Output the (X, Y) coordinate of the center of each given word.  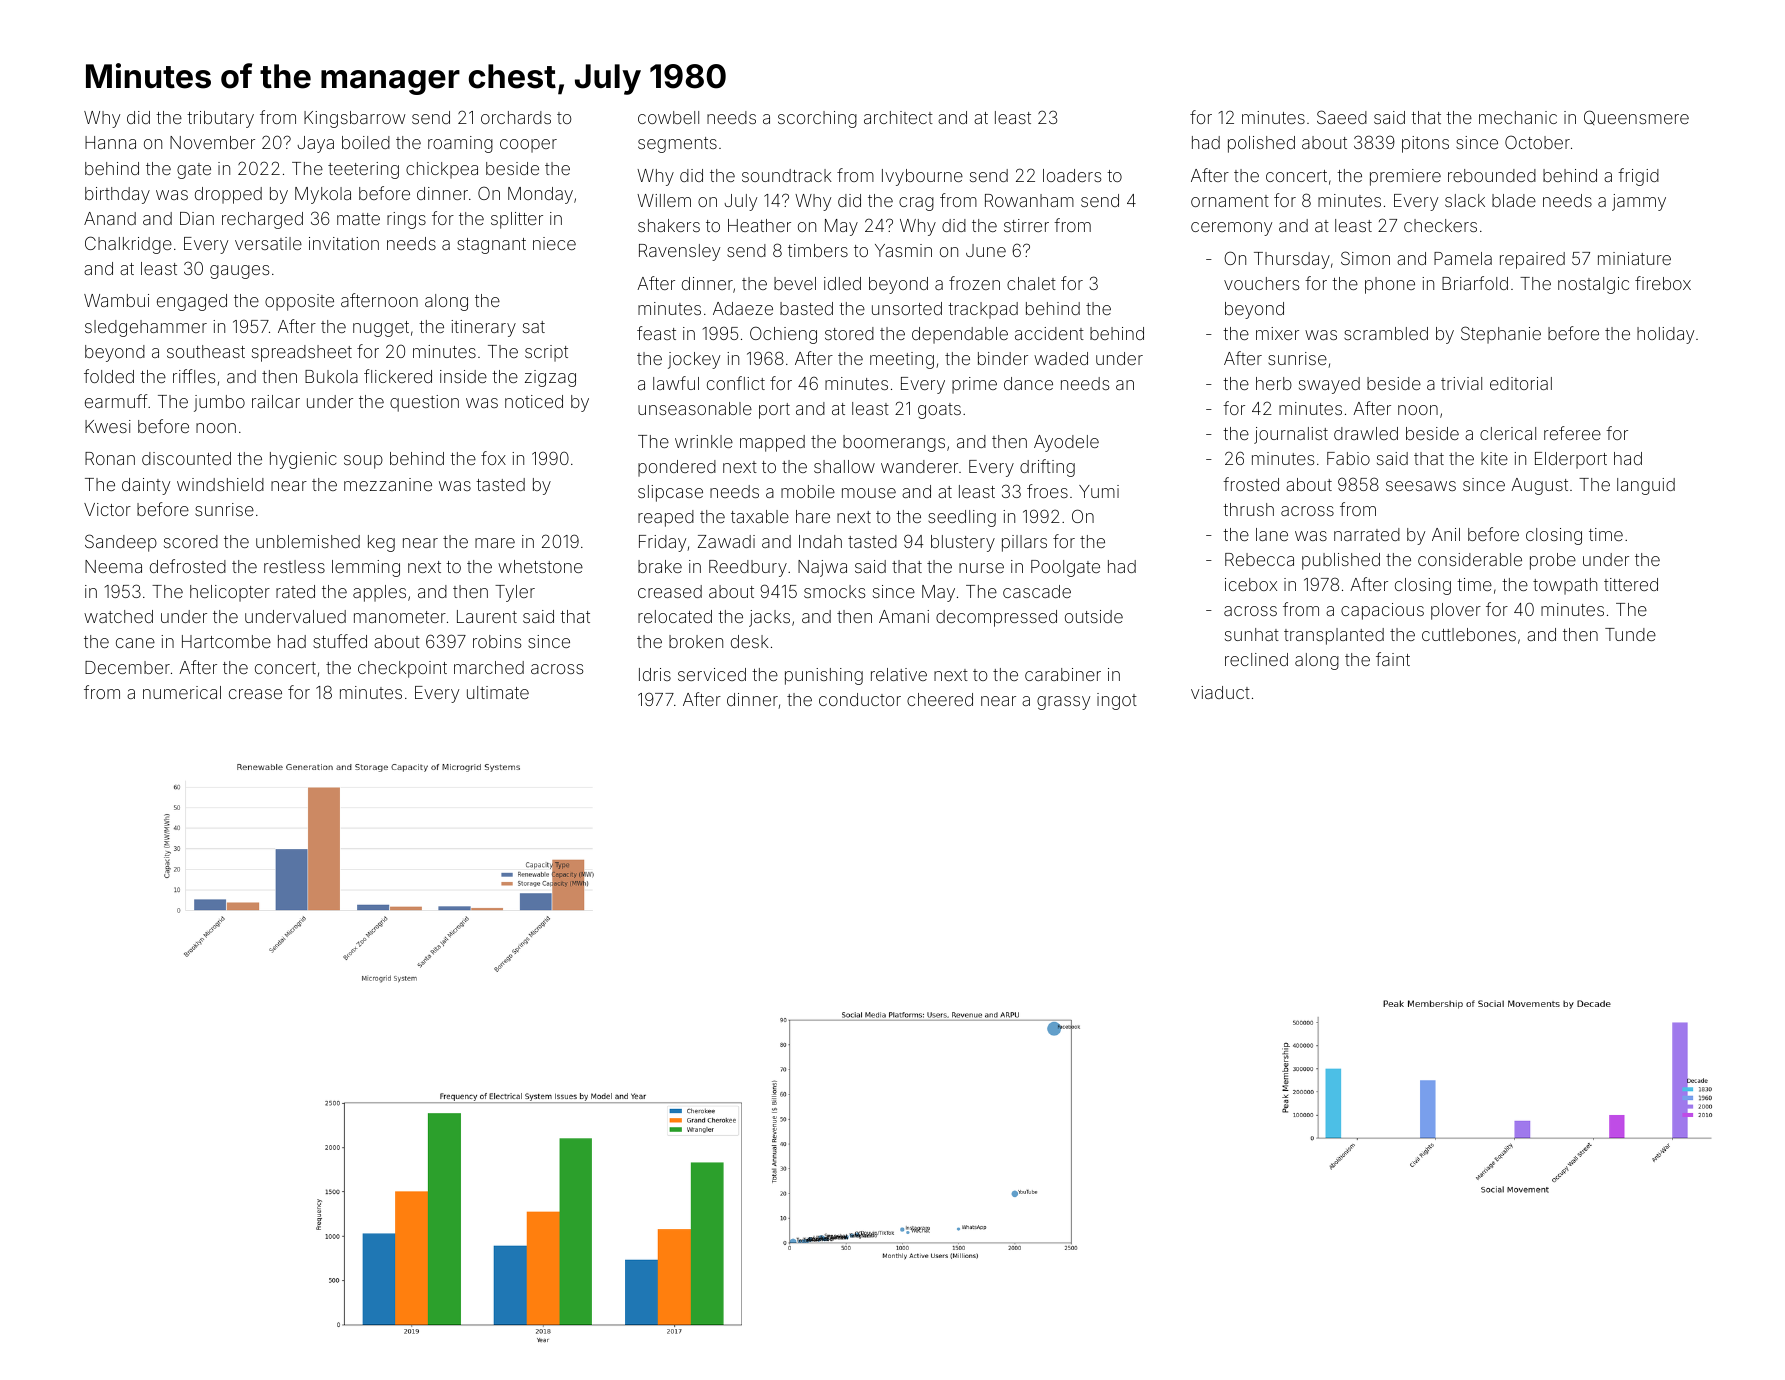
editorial (1521, 383)
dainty (146, 486)
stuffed (340, 641)
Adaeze (743, 308)
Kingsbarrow (354, 119)
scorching (817, 119)
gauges (239, 272)
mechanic (1518, 117)
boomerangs (894, 443)
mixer (1277, 333)
